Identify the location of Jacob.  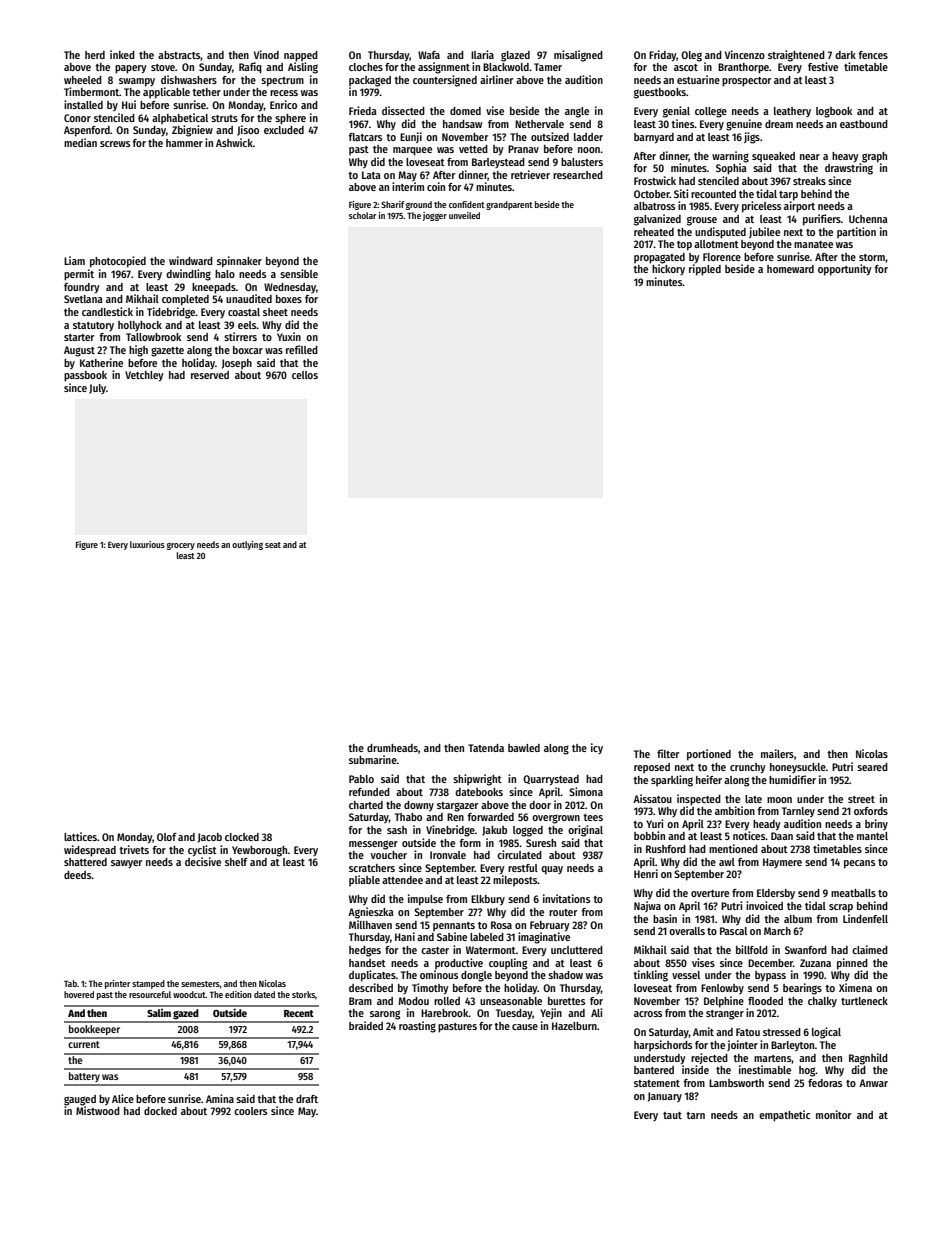
(210, 838).
